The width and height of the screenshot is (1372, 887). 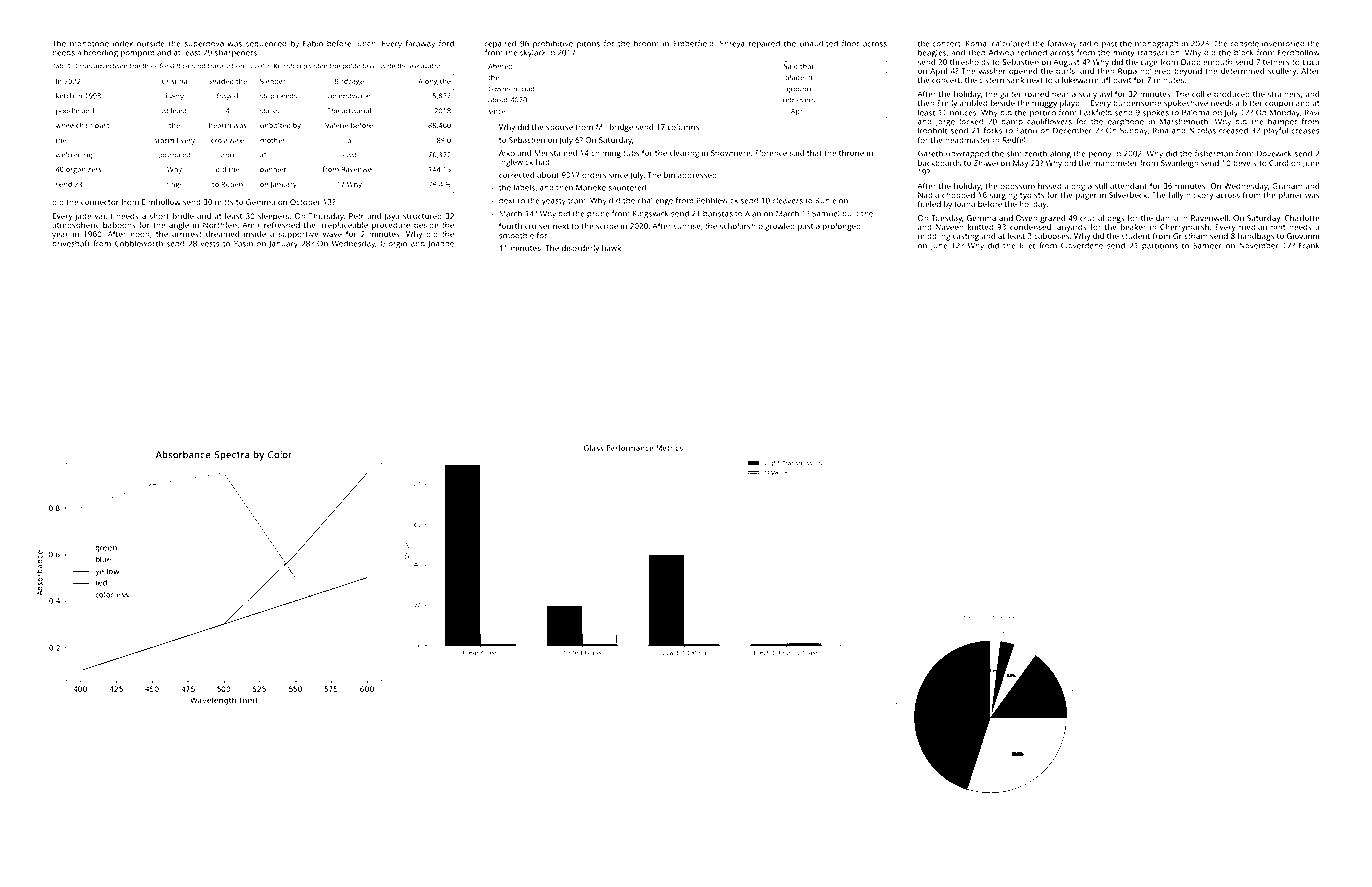 I want to click on student, so click(x=1135, y=236).
